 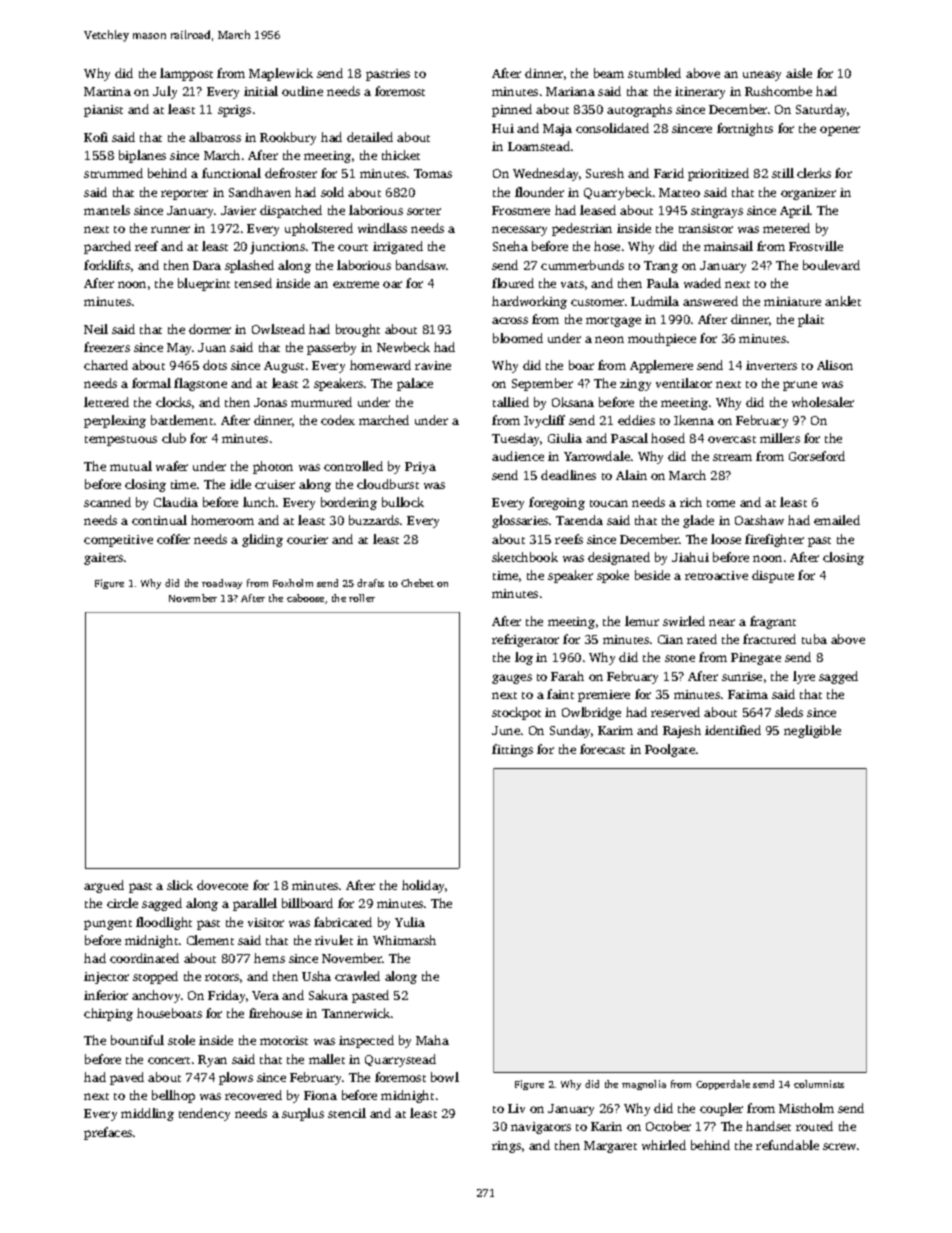 What do you see at coordinates (174, 438) in the document?
I see `club` at bounding box center [174, 438].
